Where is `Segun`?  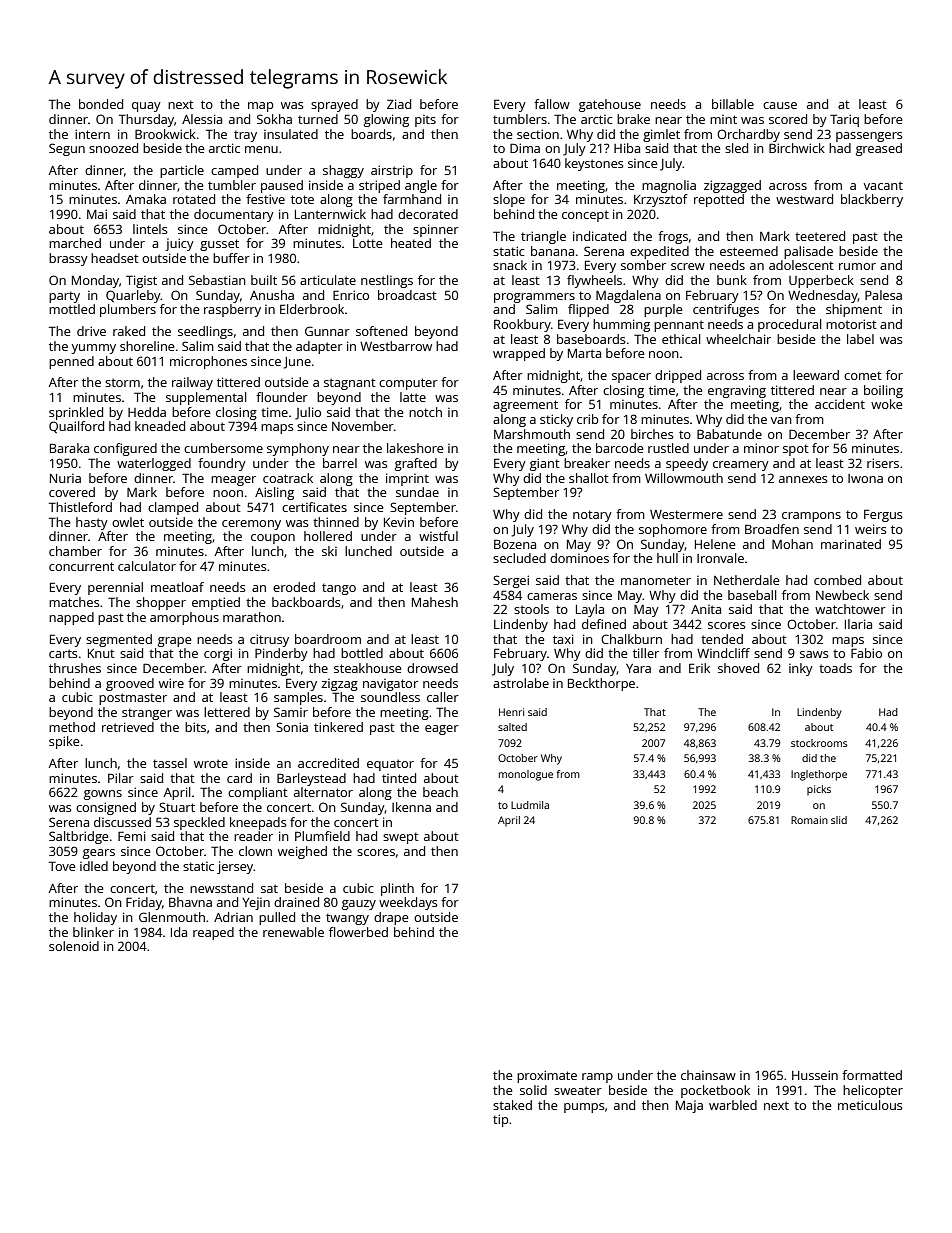 Segun is located at coordinates (67, 149).
